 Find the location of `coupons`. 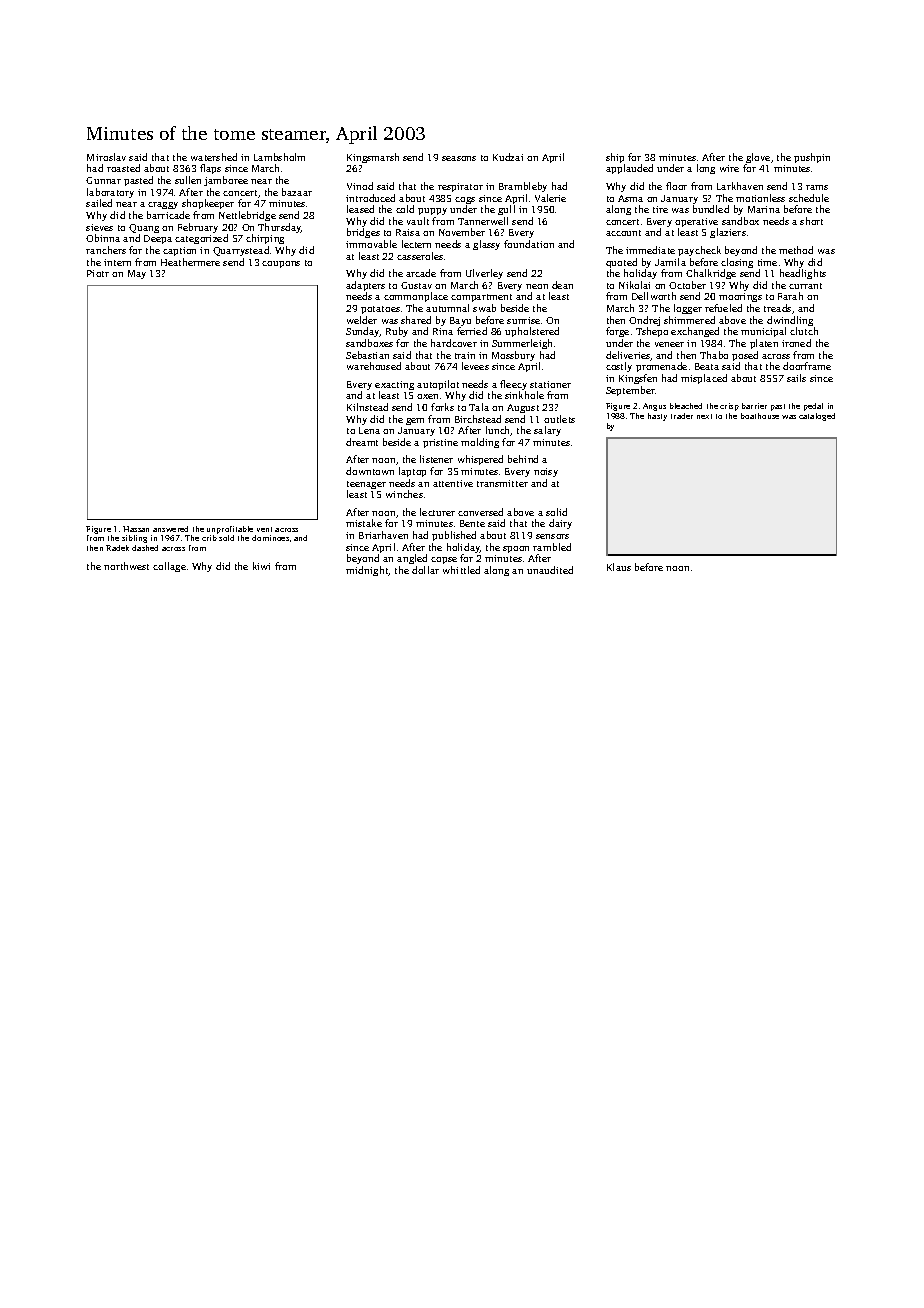

coupons is located at coordinates (281, 264).
